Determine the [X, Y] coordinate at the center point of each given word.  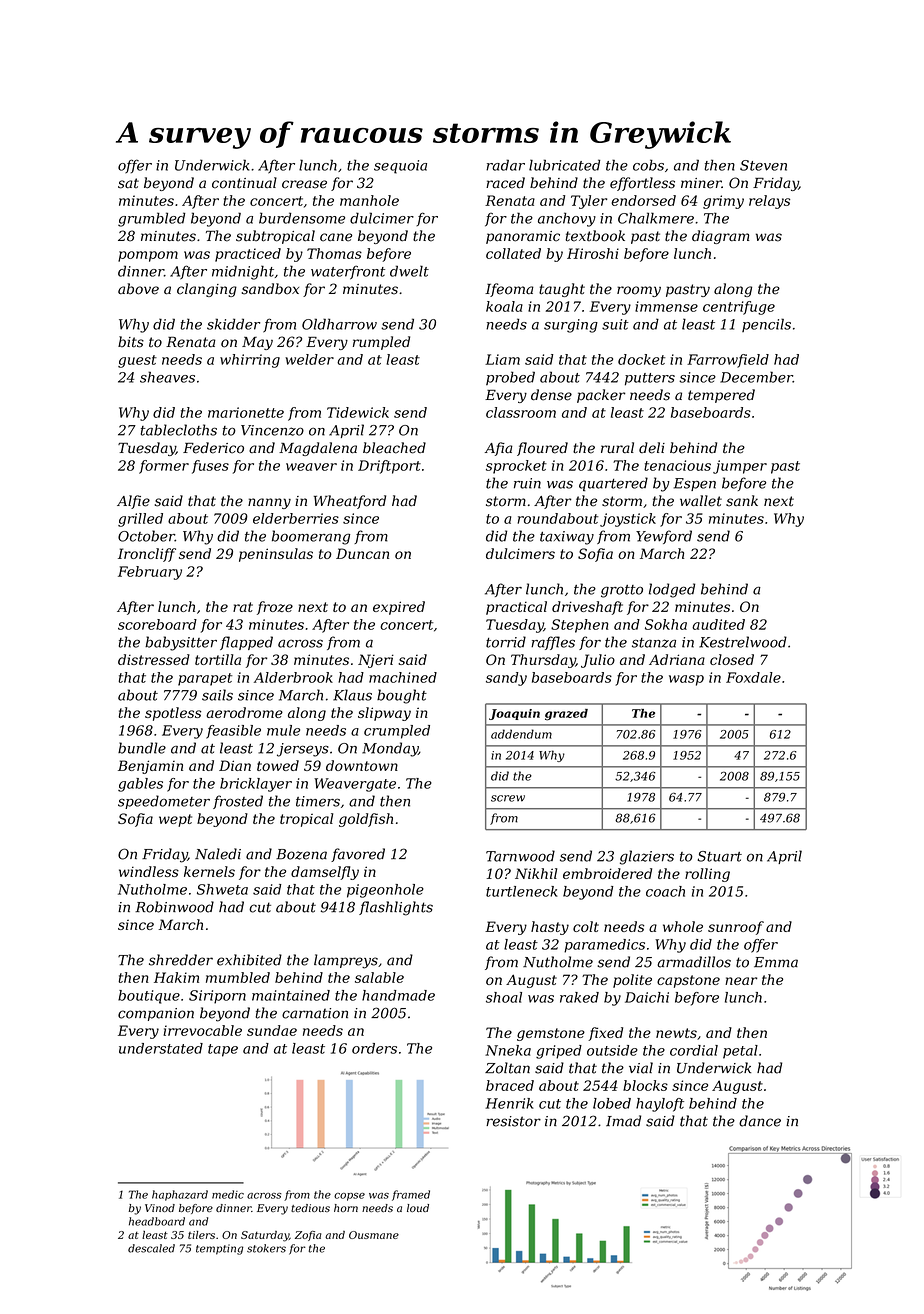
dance [760, 1121]
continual [244, 183]
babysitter [181, 643]
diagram [720, 237]
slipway [384, 714]
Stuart [720, 856]
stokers [266, 1248]
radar [505, 165]
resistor [513, 1121]
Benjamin [150, 767]
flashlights [396, 908]
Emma [776, 962]
